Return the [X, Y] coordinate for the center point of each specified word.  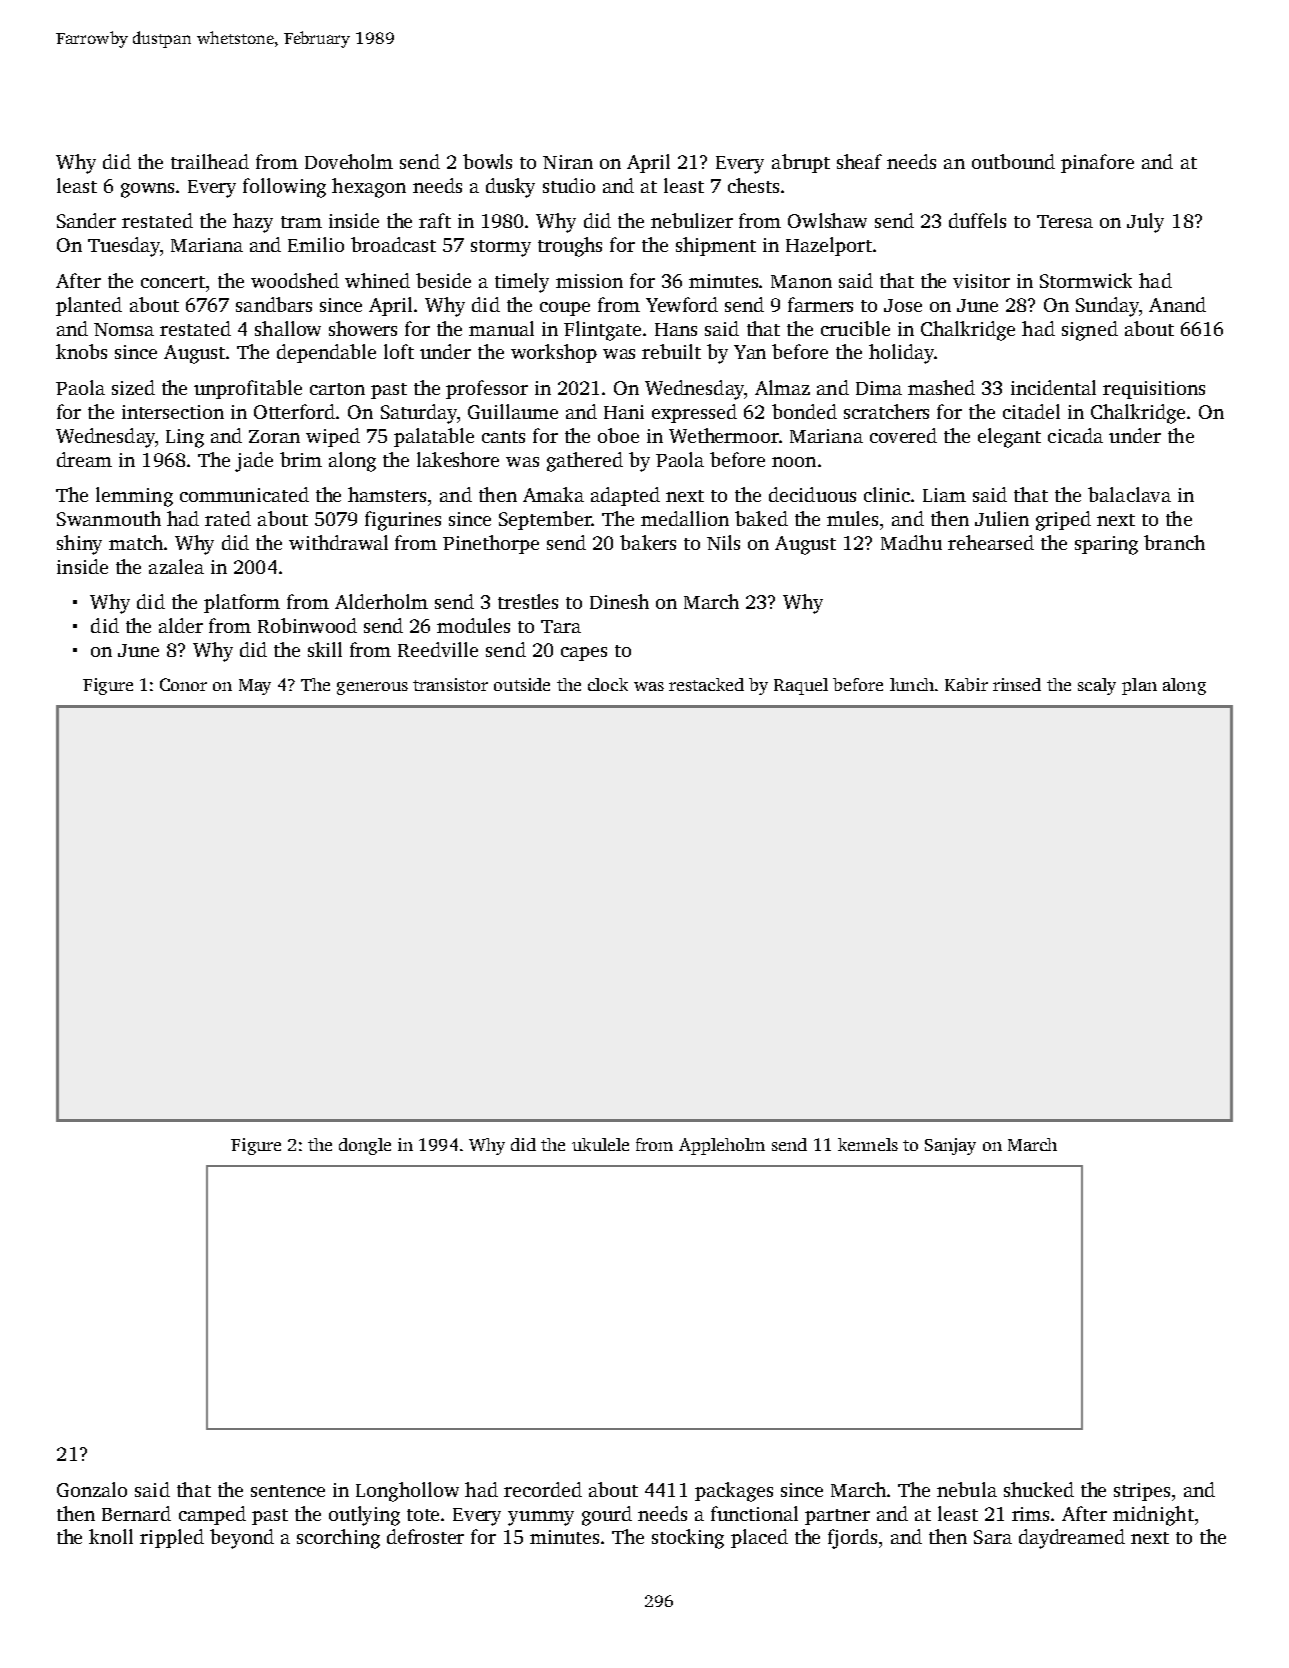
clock [608, 684]
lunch [912, 684]
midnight [1153, 1516]
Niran [568, 162]
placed [759, 1538]
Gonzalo [92, 1489]
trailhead [210, 161]
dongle [365, 1146]
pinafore [1097, 163]
